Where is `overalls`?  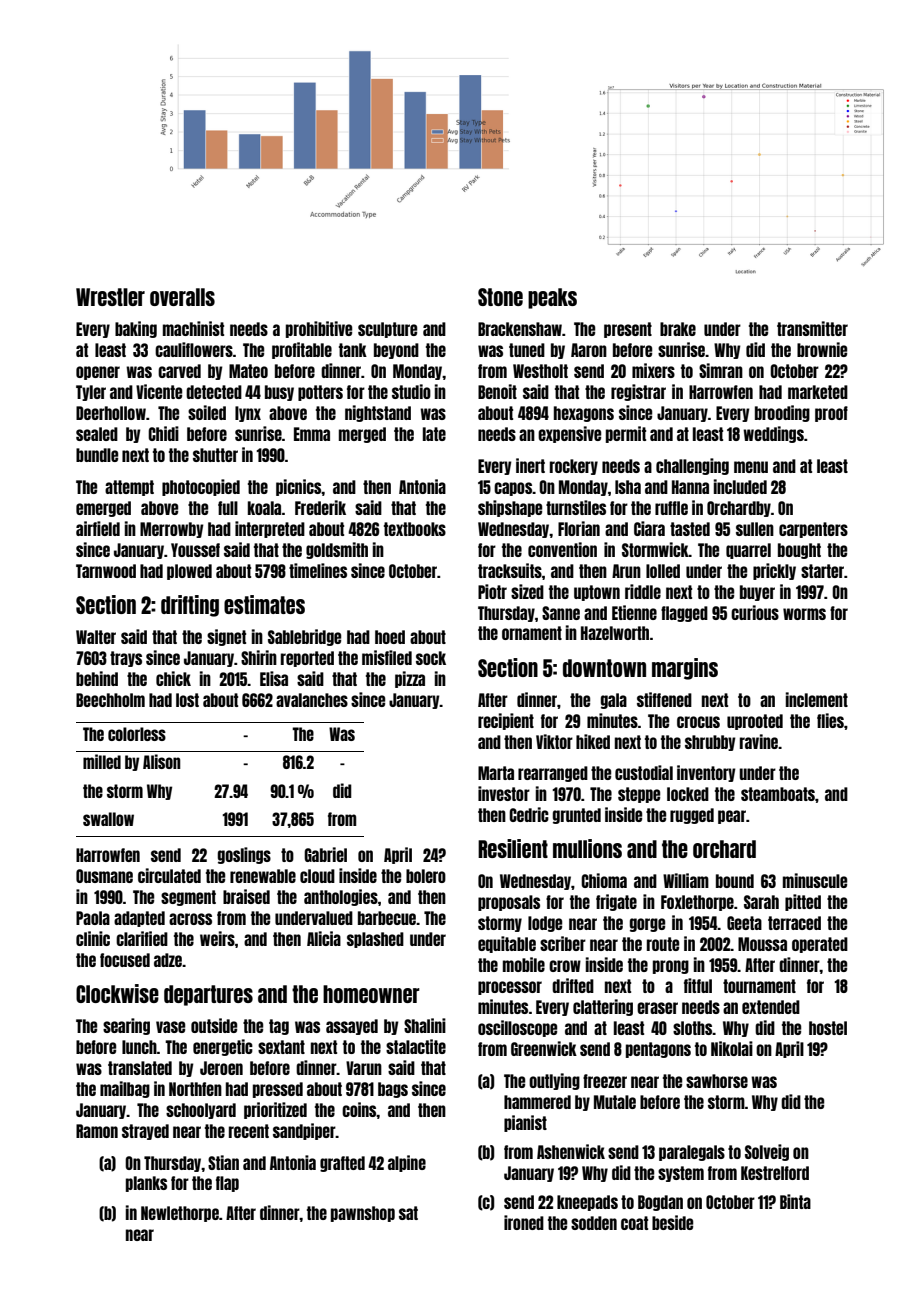
overalls is located at coordinates (182, 297).
